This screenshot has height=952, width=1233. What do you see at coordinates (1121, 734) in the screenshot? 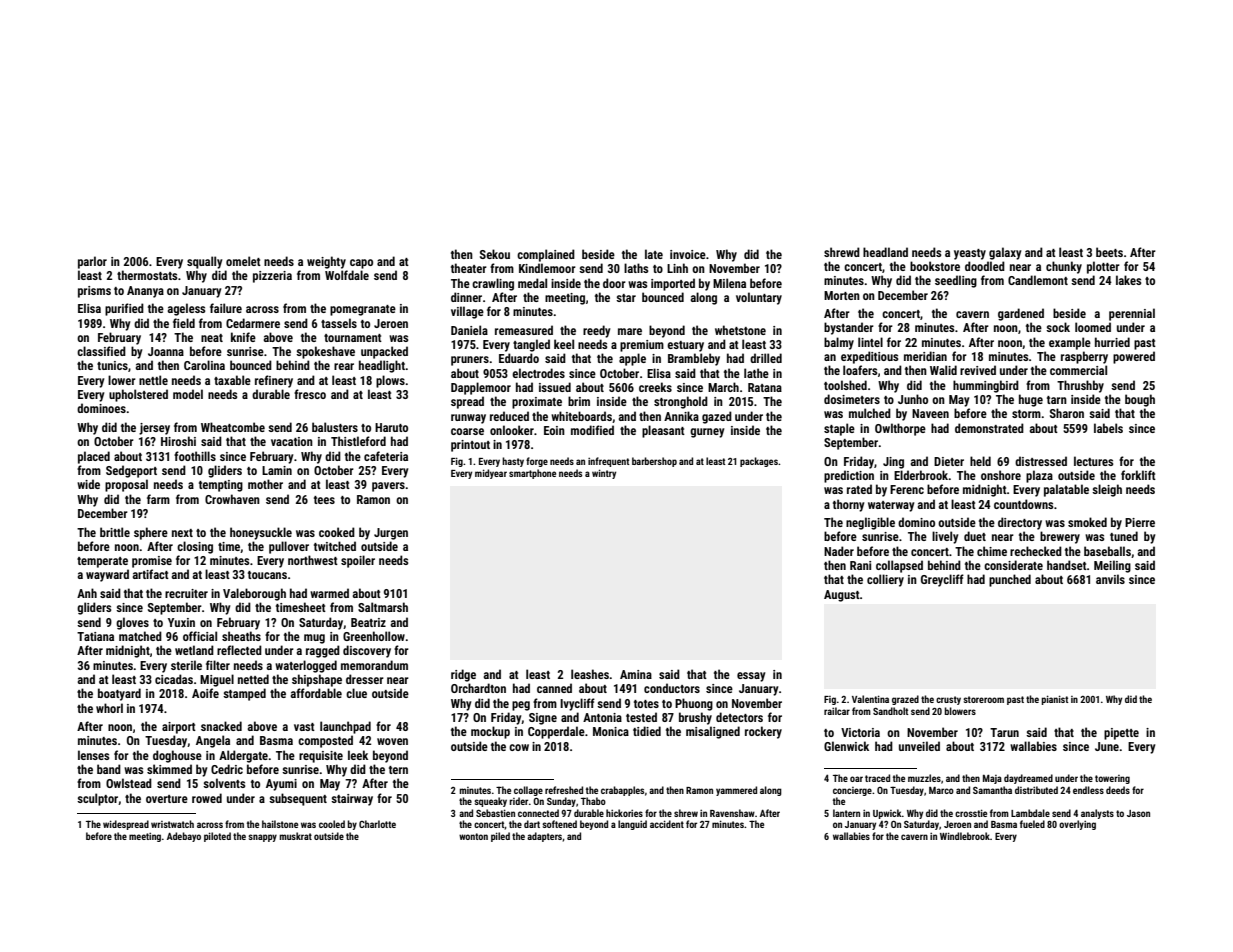
I see `pipette` at bounding box center [1121, 734].
